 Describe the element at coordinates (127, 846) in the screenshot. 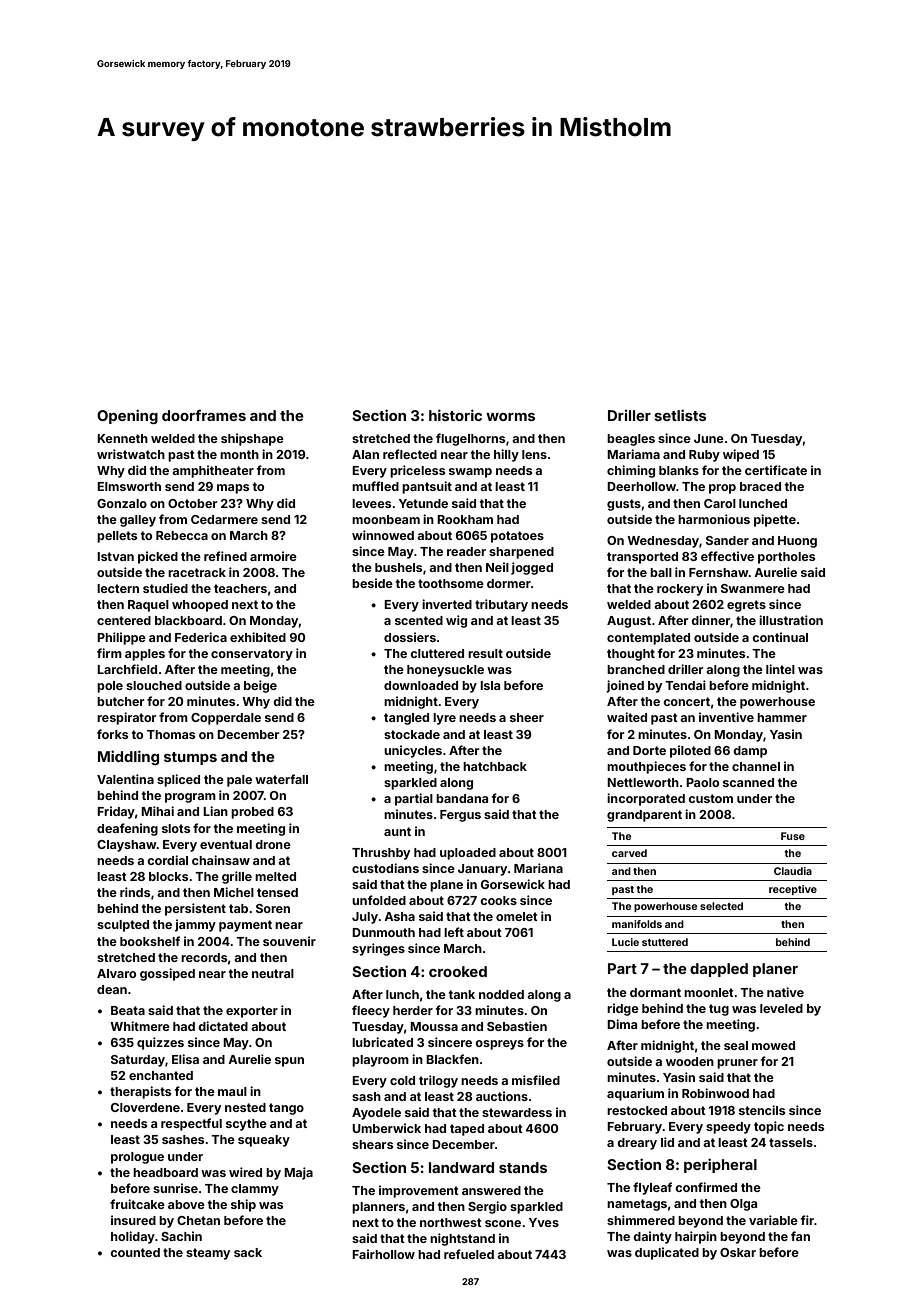

I see `Clayshaw` at that location.
